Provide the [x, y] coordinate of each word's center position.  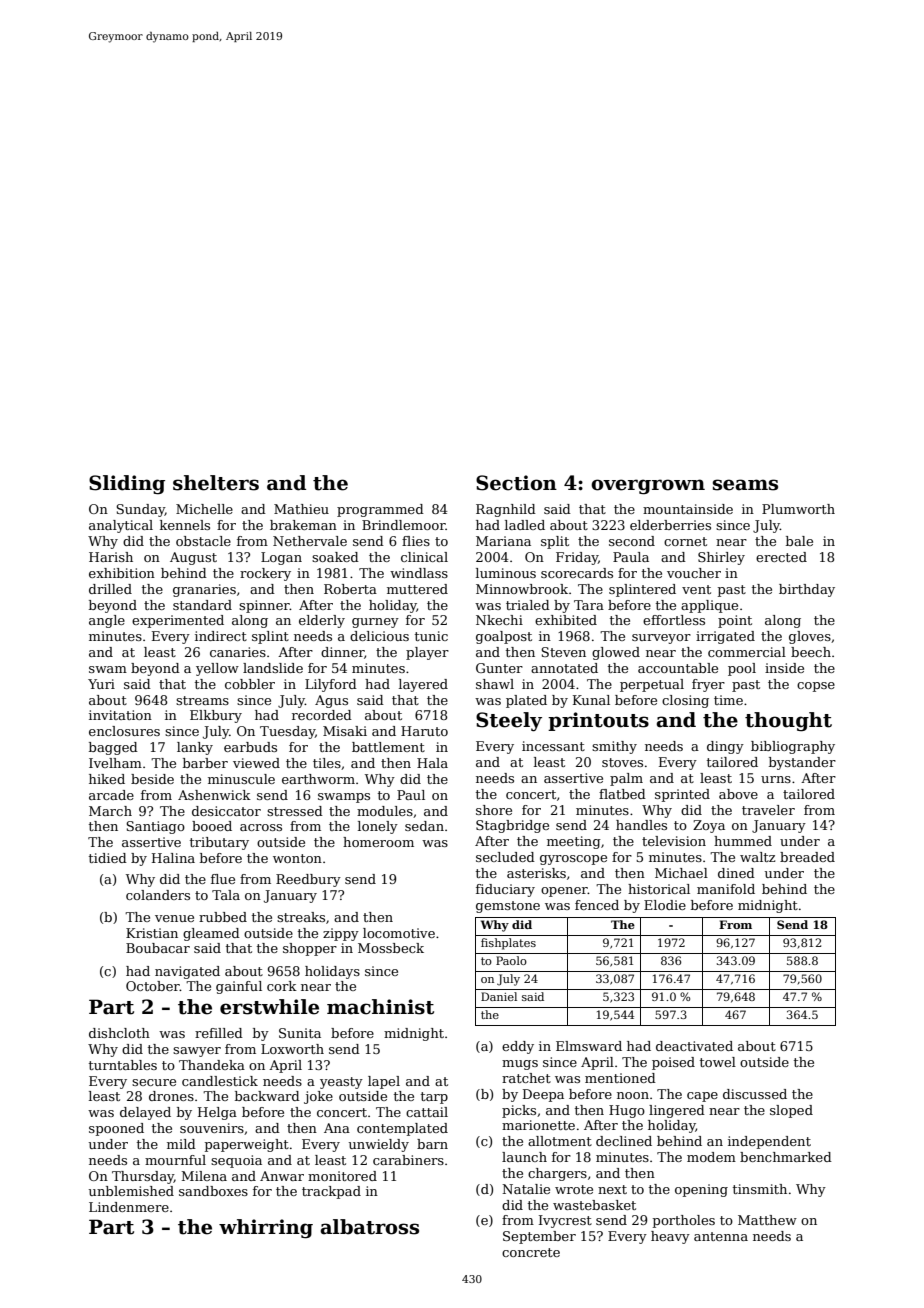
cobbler [250, 684]
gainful [239, 987]
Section [516, 483]
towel [718, 1062]
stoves [622, 762]
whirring [266, 1229]
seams [745, 485]
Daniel [499, 996]
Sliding [127, 484]
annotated [564, 668]
